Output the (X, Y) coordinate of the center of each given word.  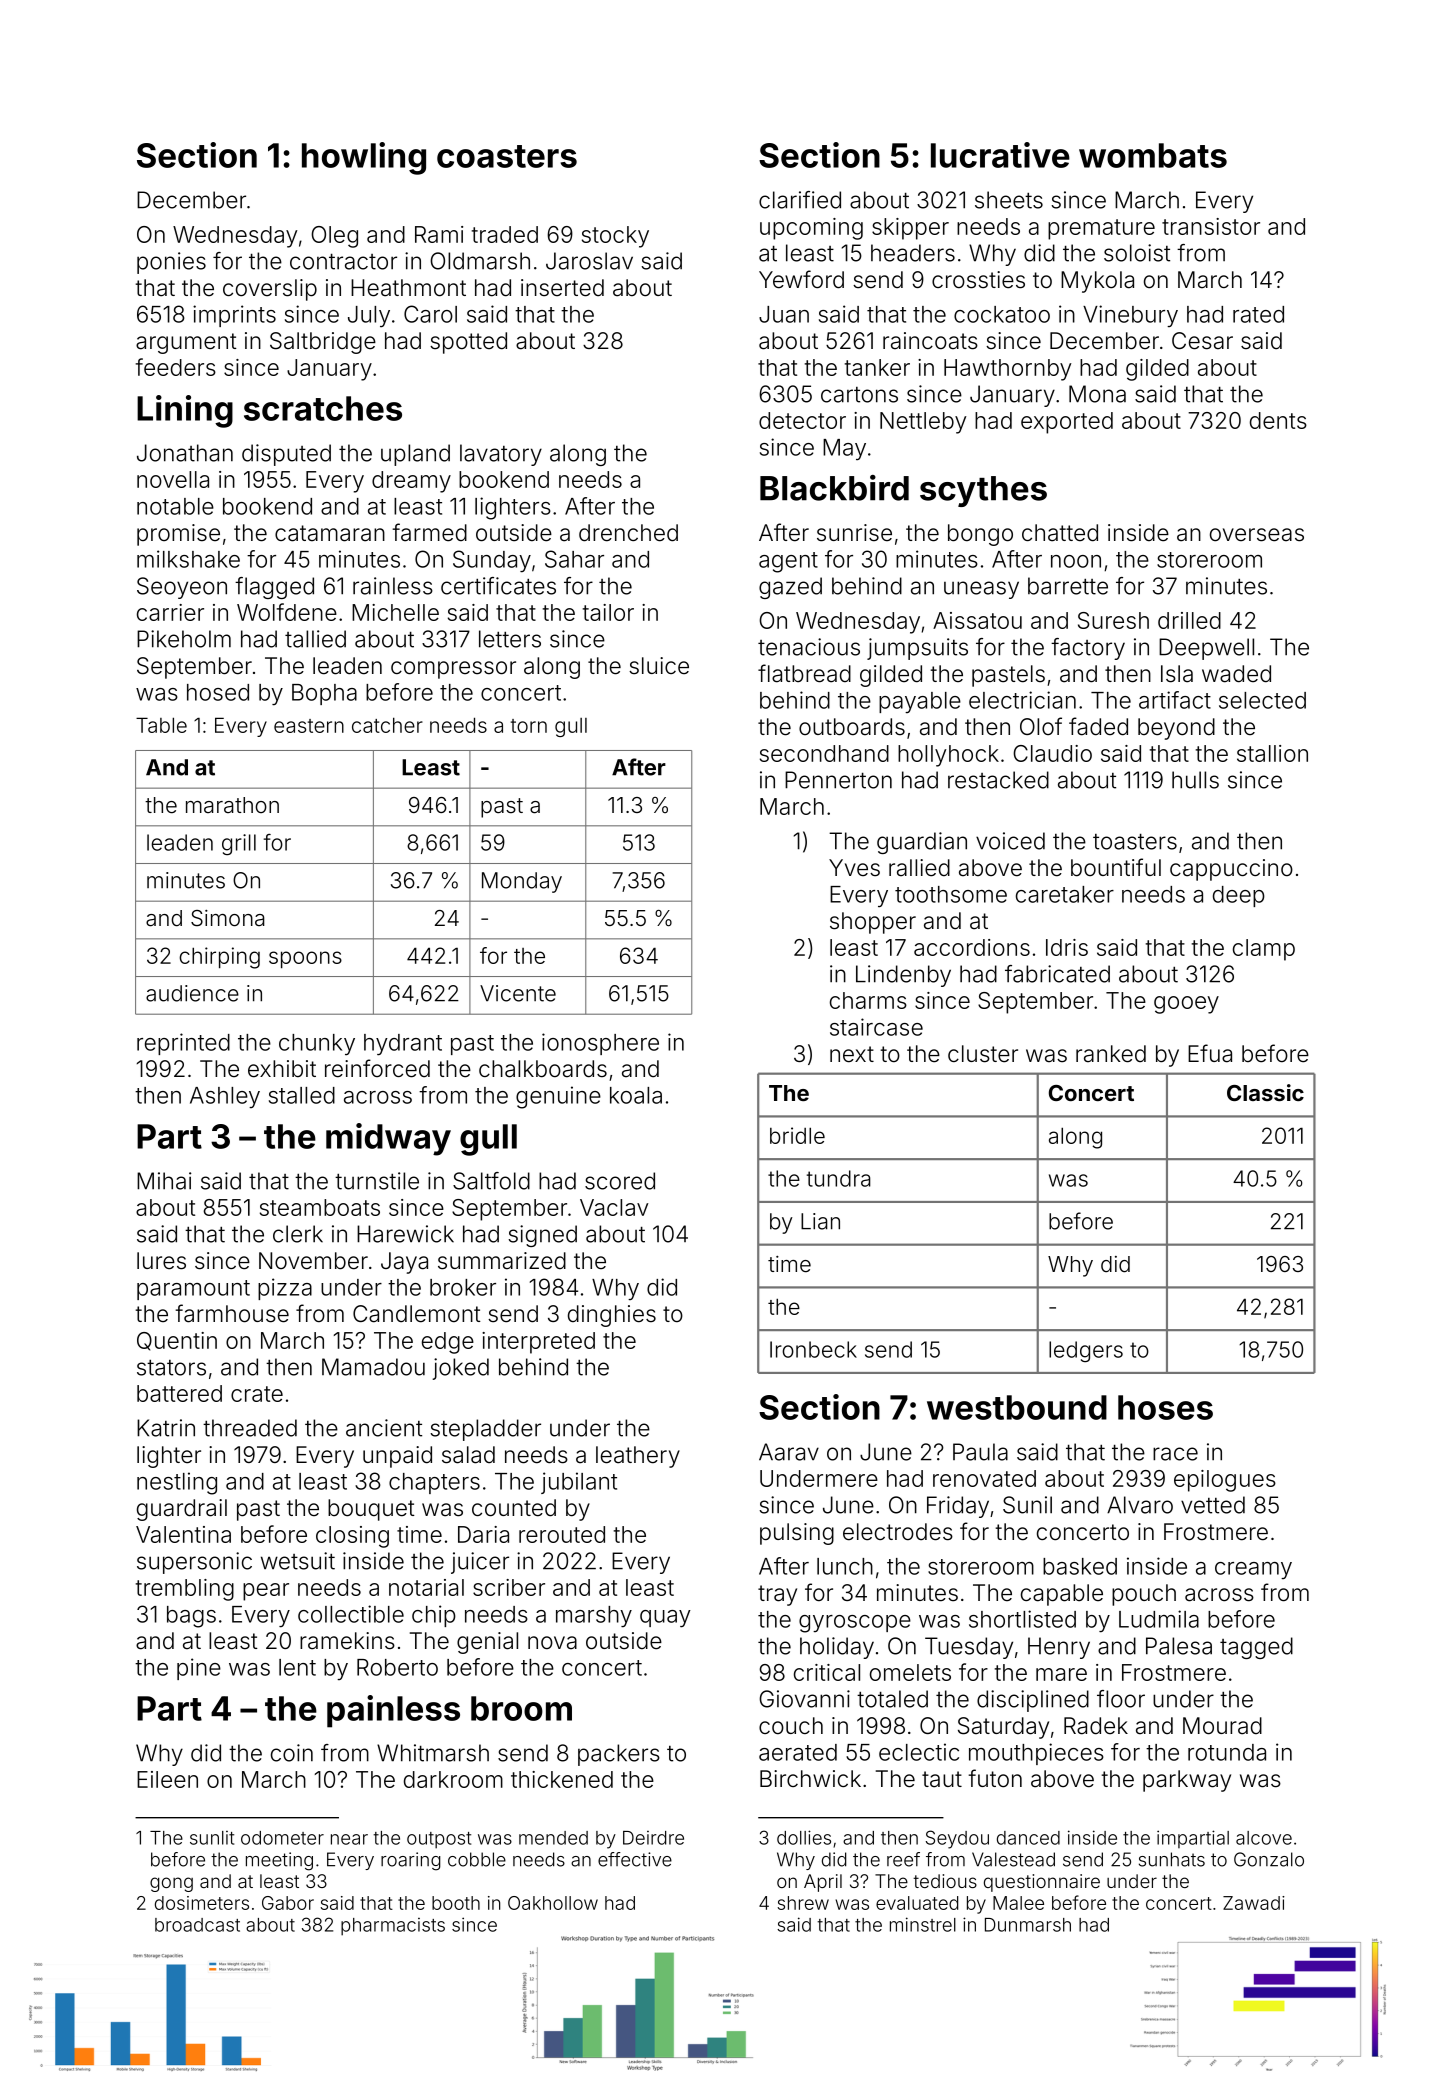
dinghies (612, 1316)
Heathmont (408, 288)
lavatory (501, 455)
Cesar (1202, 341)
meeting (279, 1861)
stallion (1272, 753)
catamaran (330, 533)
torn (529, 726)
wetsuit (298, 1561)
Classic (1265, 1092)
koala (636, 1095)
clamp (1264, 950)
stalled (302, 1095)
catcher (387, 725)
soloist (1137, 253)
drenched (628, 533)
